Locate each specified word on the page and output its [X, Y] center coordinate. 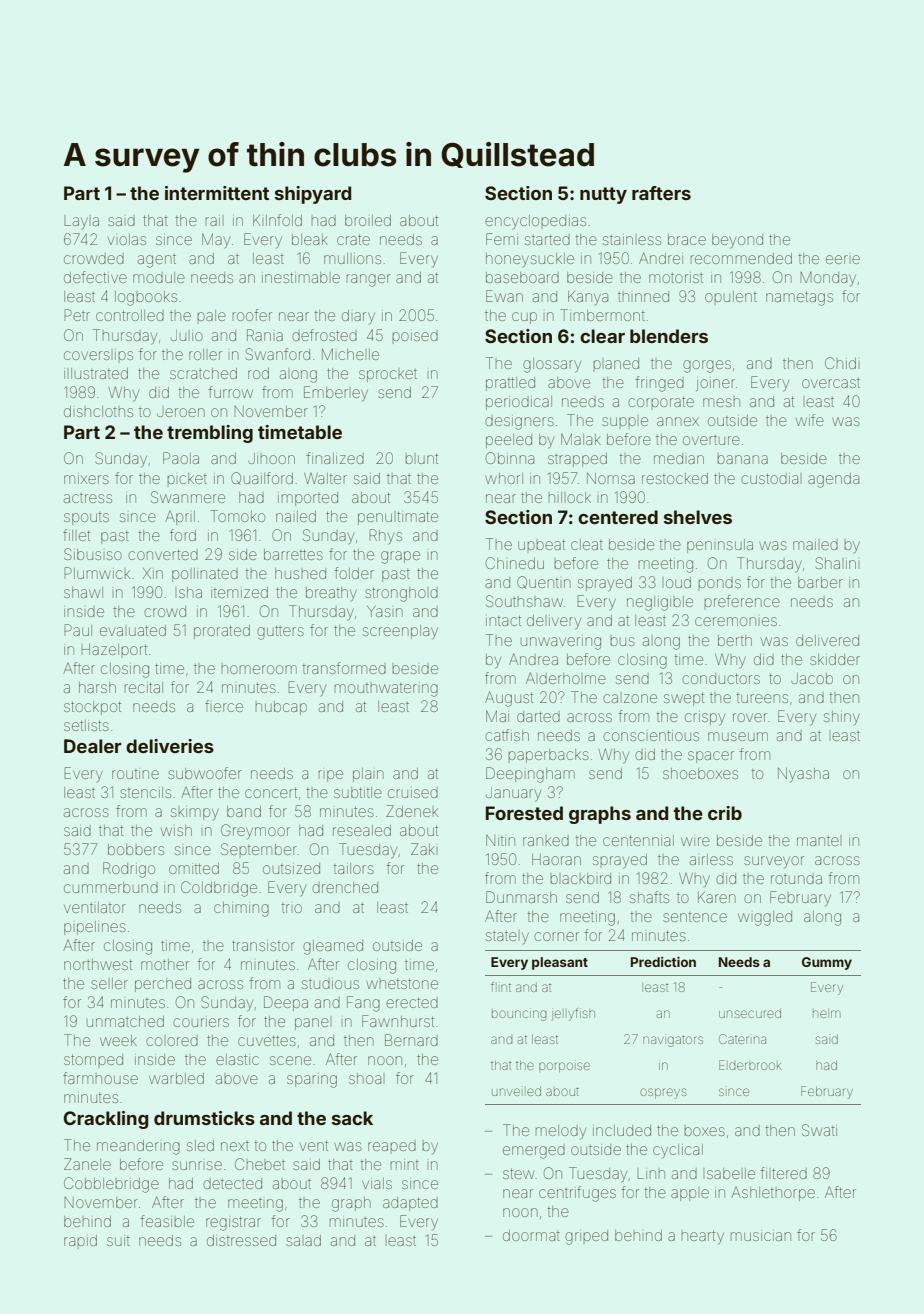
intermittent [217, 193]
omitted [194, 868]
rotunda [796, 878]
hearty [703, 1237]
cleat [587, 544]
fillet [76, 535]
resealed [362, 830]
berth [735, 640]
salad [303, 1240]
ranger [369, 280]
